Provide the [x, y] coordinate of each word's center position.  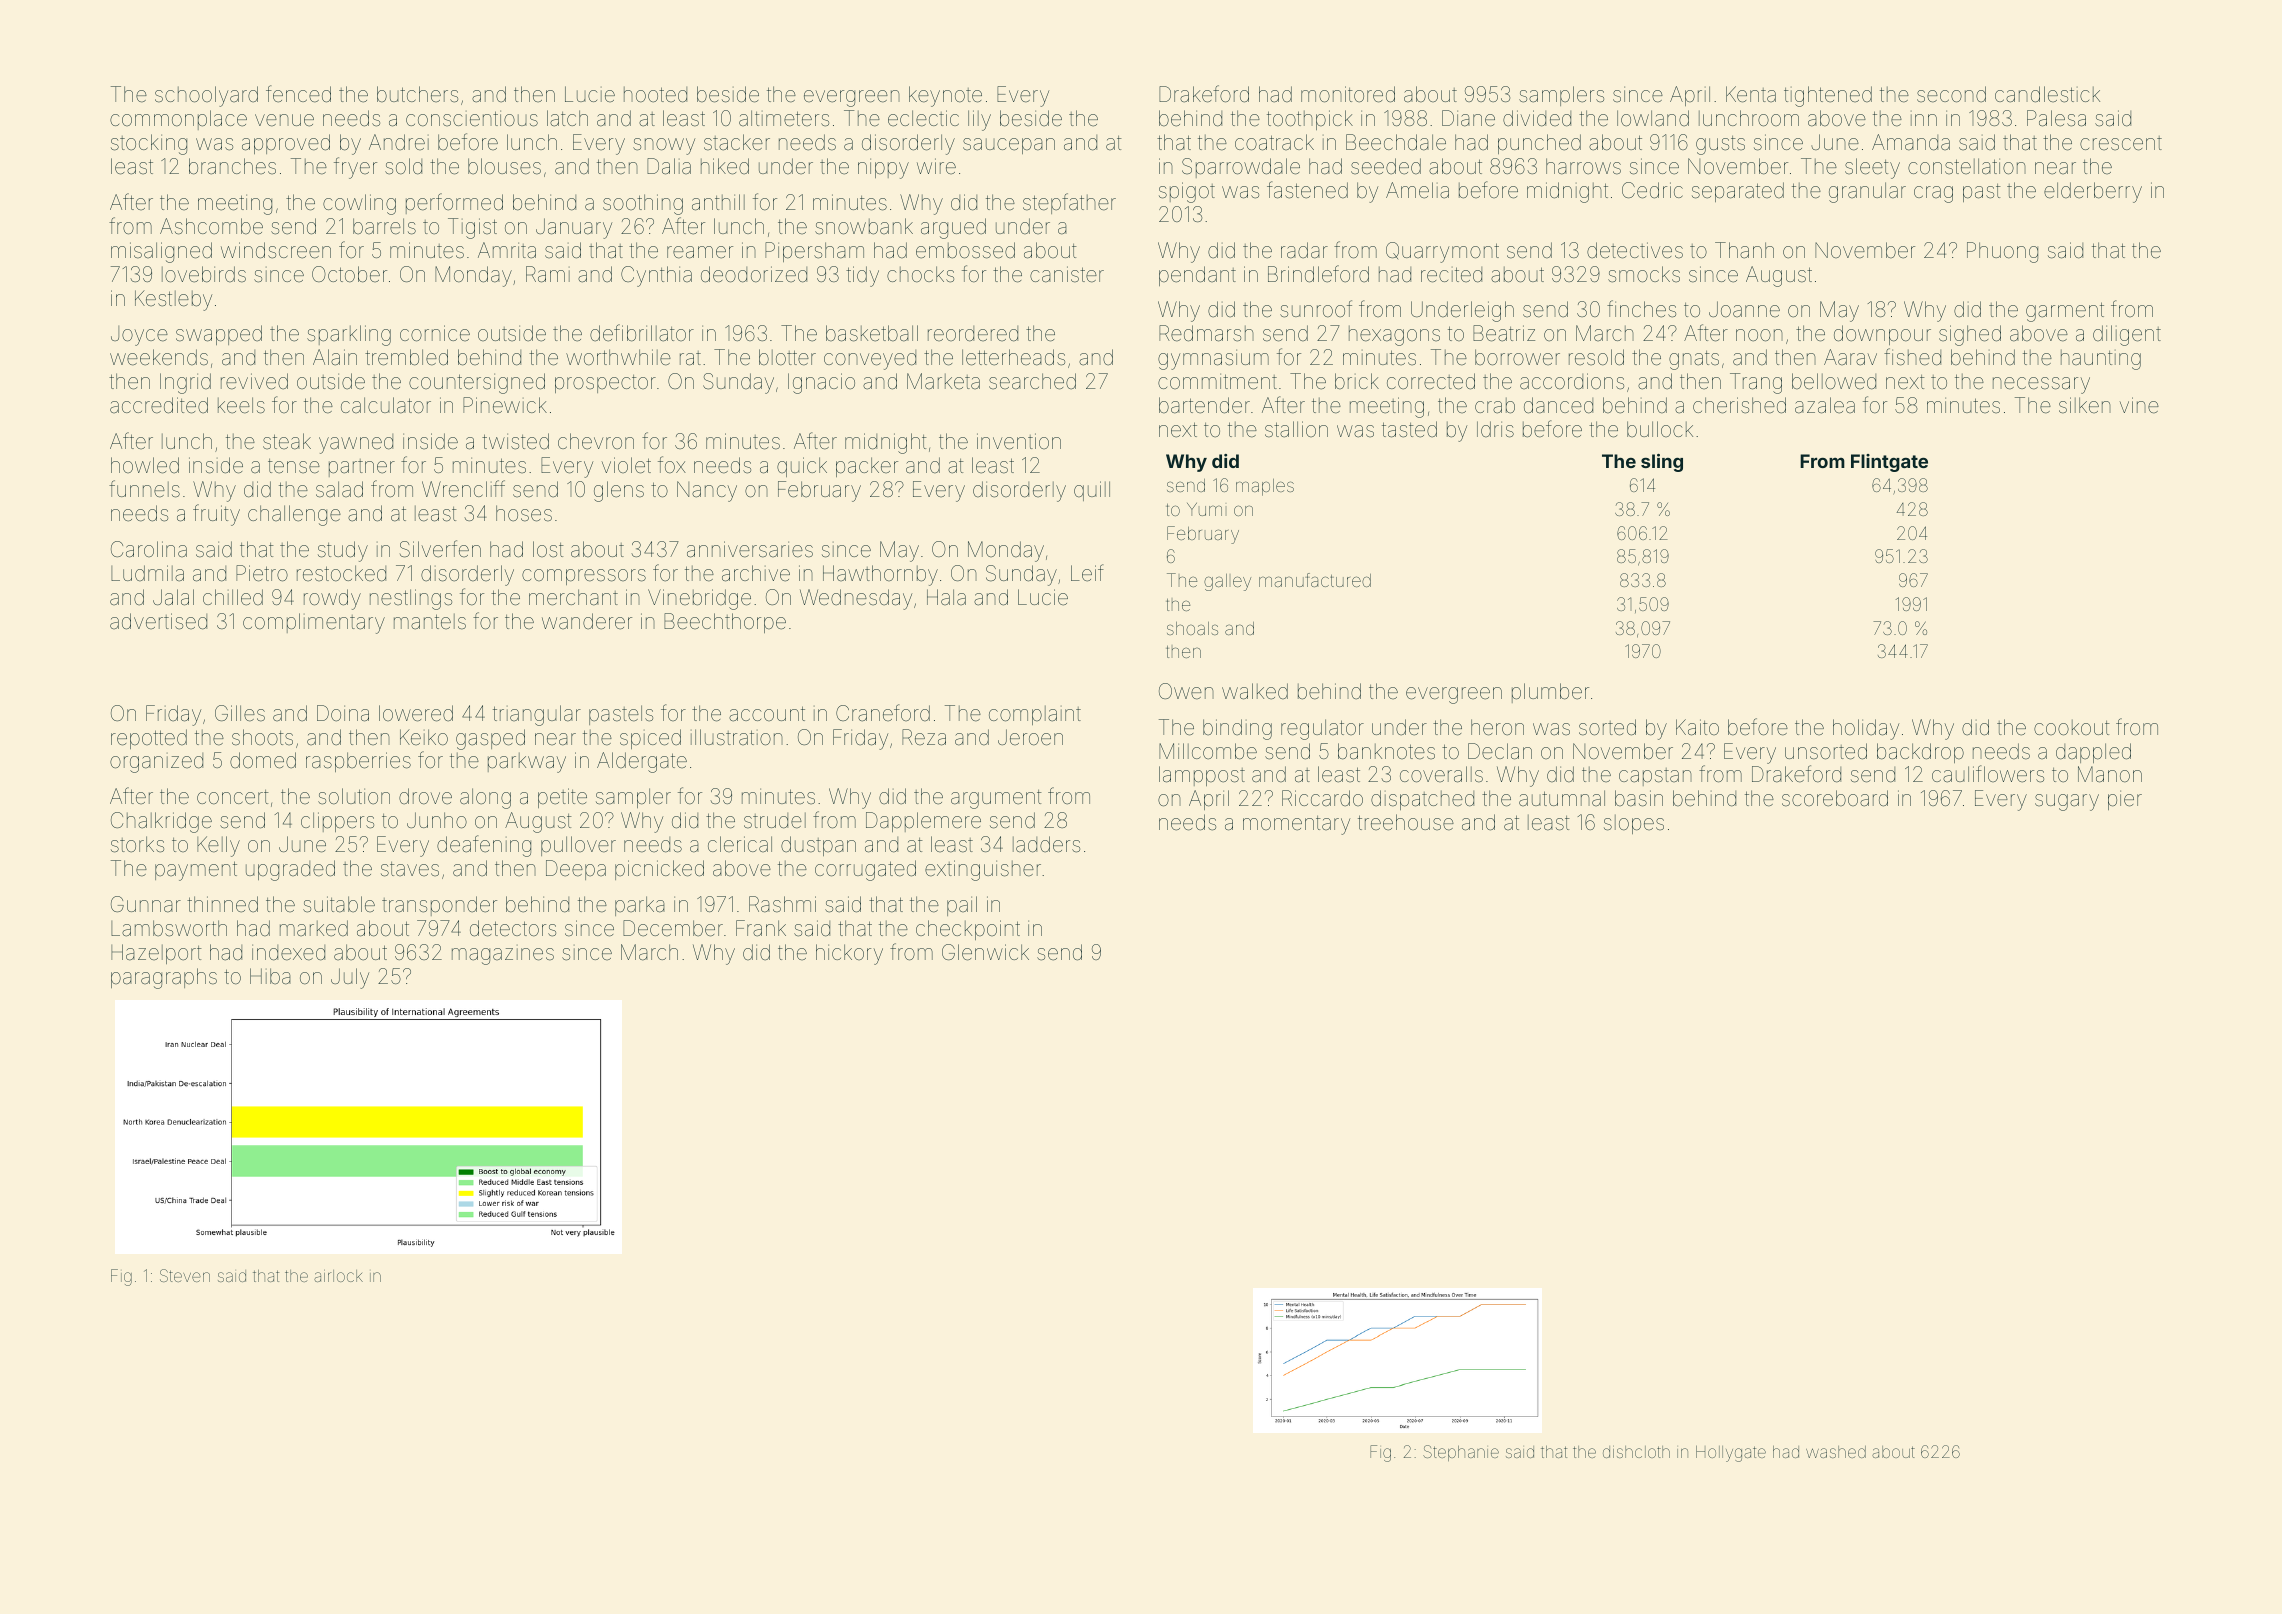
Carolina [149, 549]
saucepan [1009, 146]
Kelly [218, 846]
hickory [849, 954]
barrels [384, 226]
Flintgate [1889, 463]
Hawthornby [880, 575]
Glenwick [985, 952]
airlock [338, 1276]
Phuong [2002, 252]
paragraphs [164, 978]
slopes [1634, 824]
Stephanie [1461, 1453]
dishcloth [1636, 1452]
